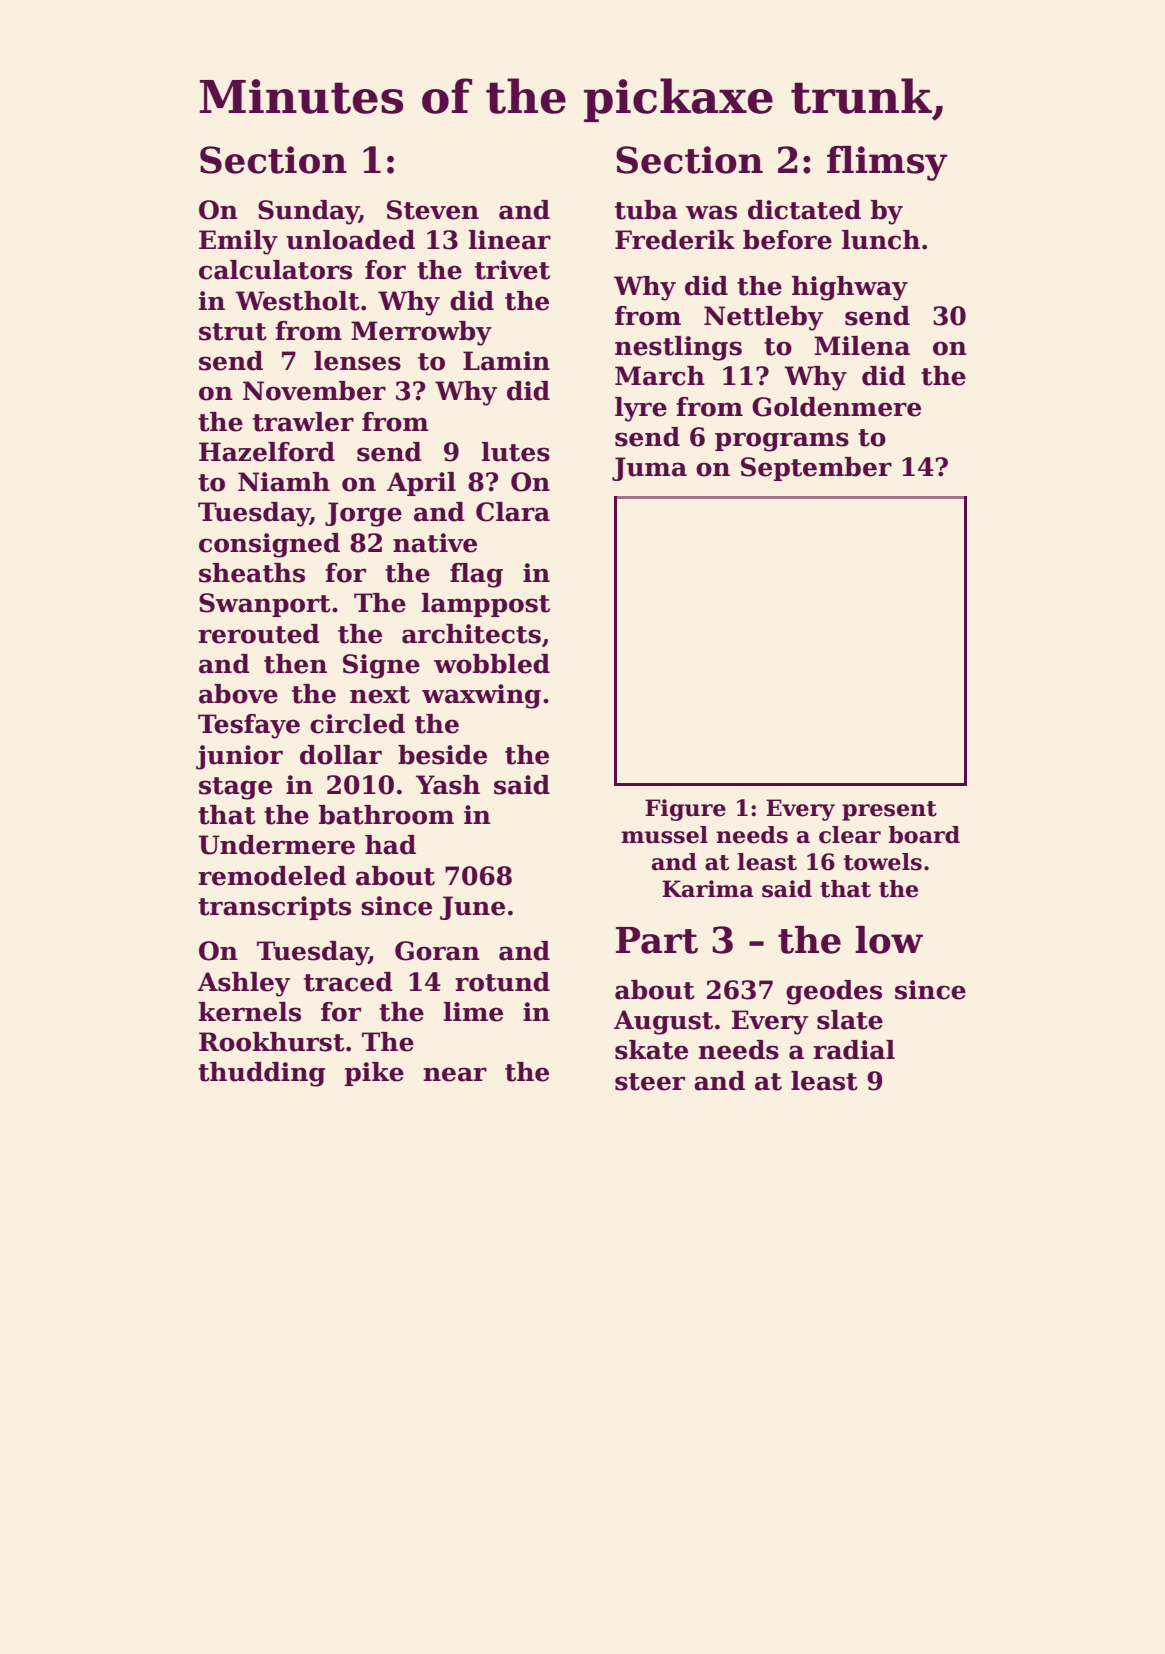  What do you see at coordinates (374, 1074) in the screenshot?
I see `pike` at bounding box center [374, 1074].
